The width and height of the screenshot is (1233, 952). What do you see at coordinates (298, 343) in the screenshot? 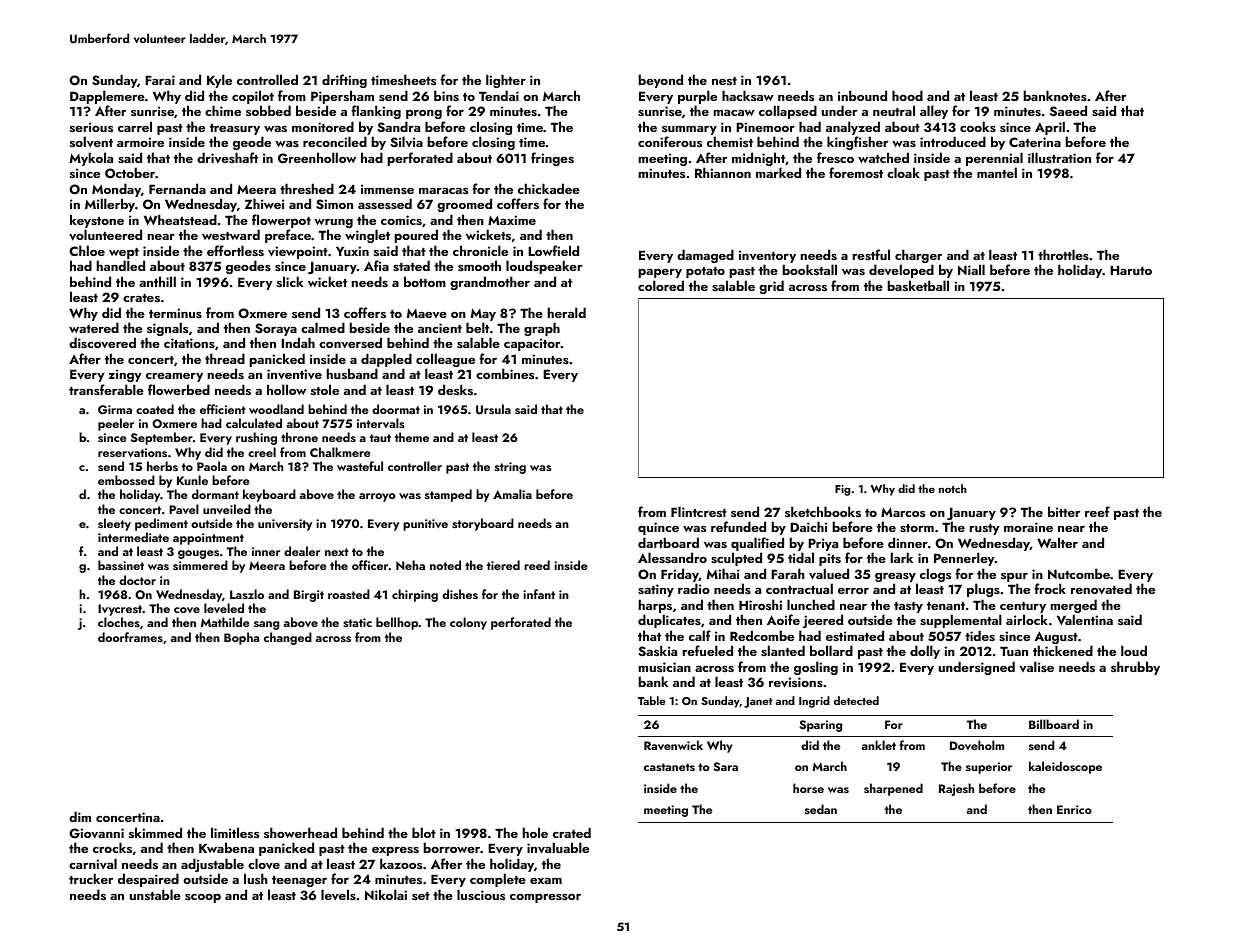
I see `Indah` at bounding box center [298, 343].
